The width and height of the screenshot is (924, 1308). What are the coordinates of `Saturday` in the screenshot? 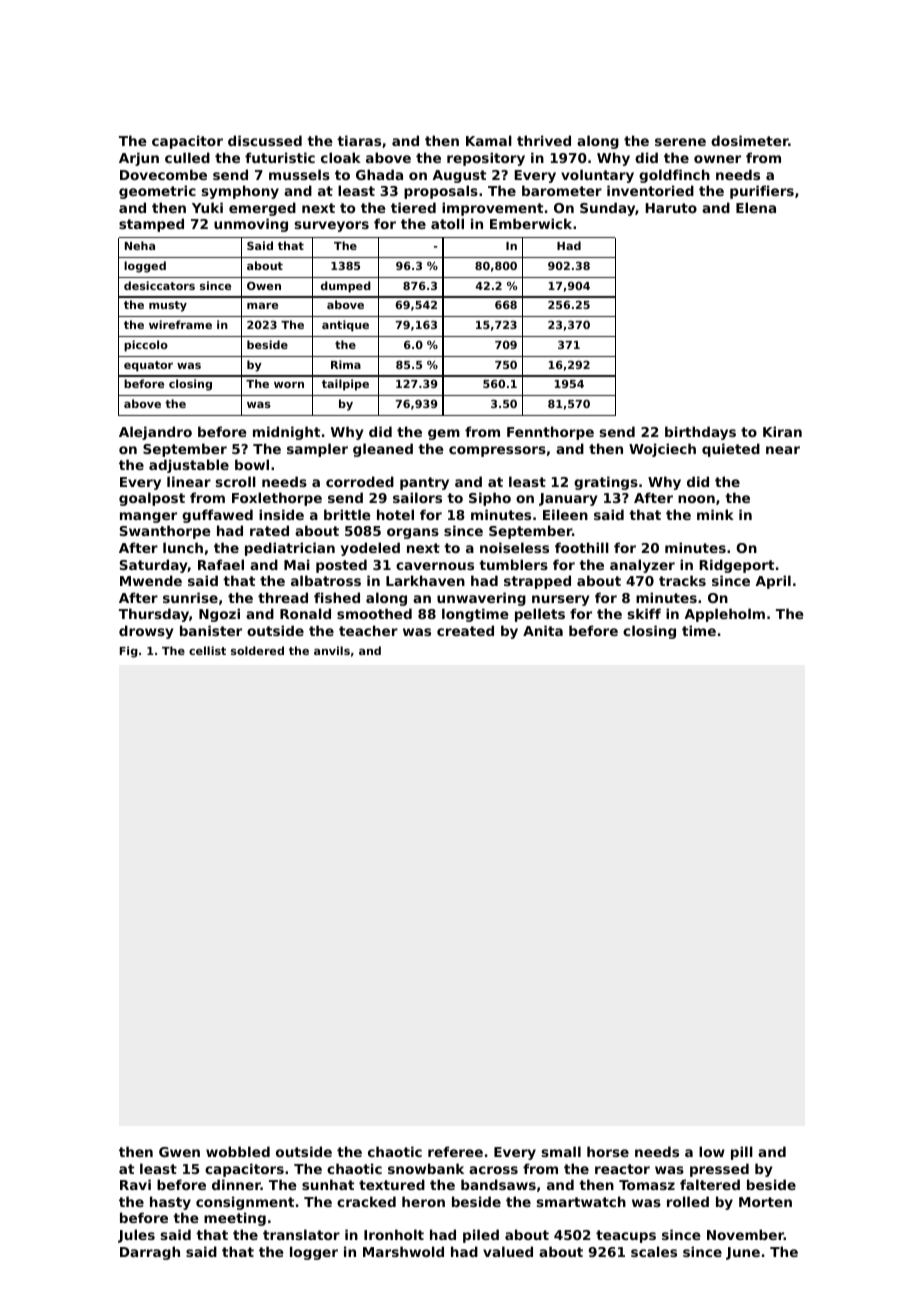 It's located at (154, 566).
